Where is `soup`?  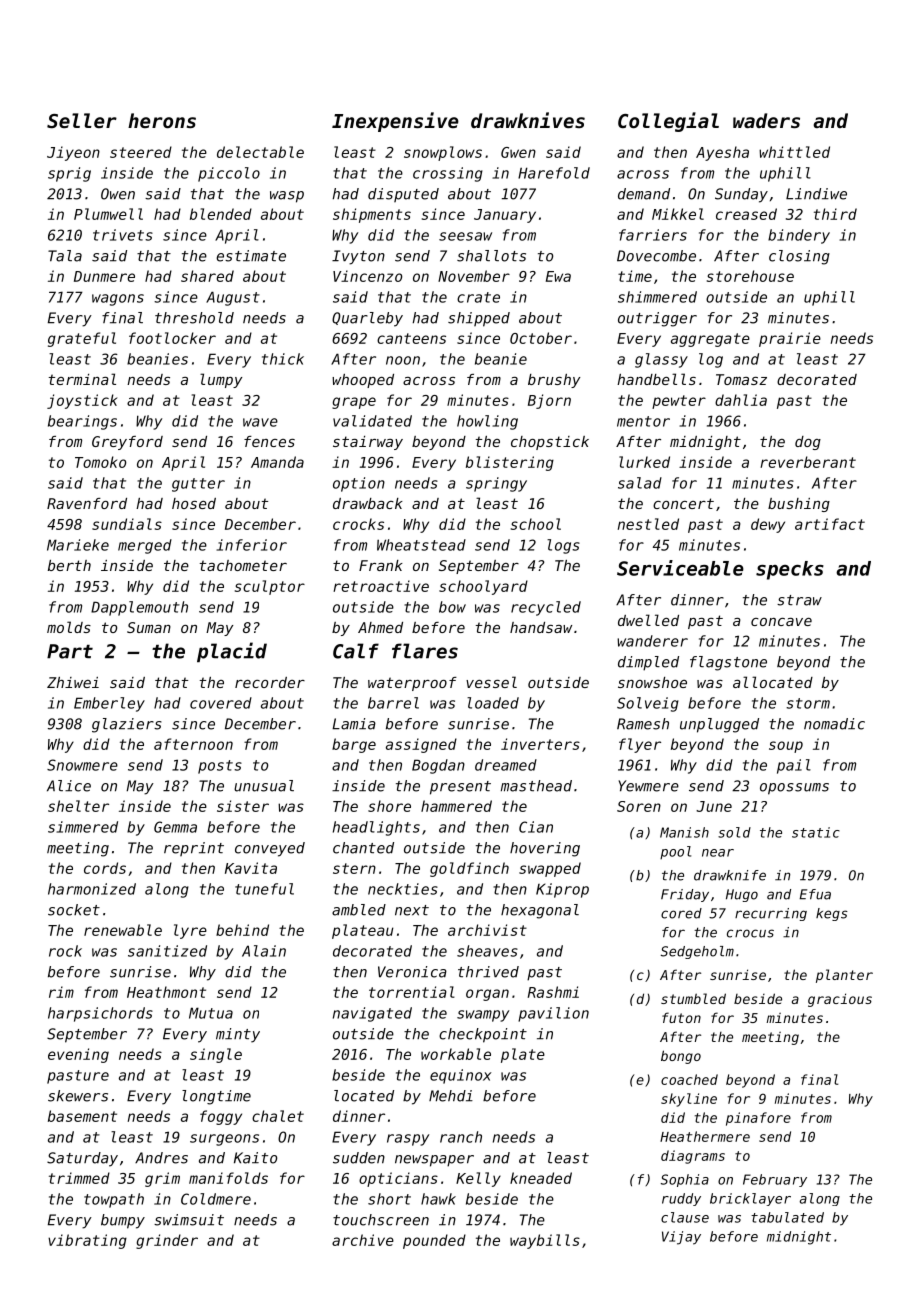 soup is located at coordinates (786, 747).
